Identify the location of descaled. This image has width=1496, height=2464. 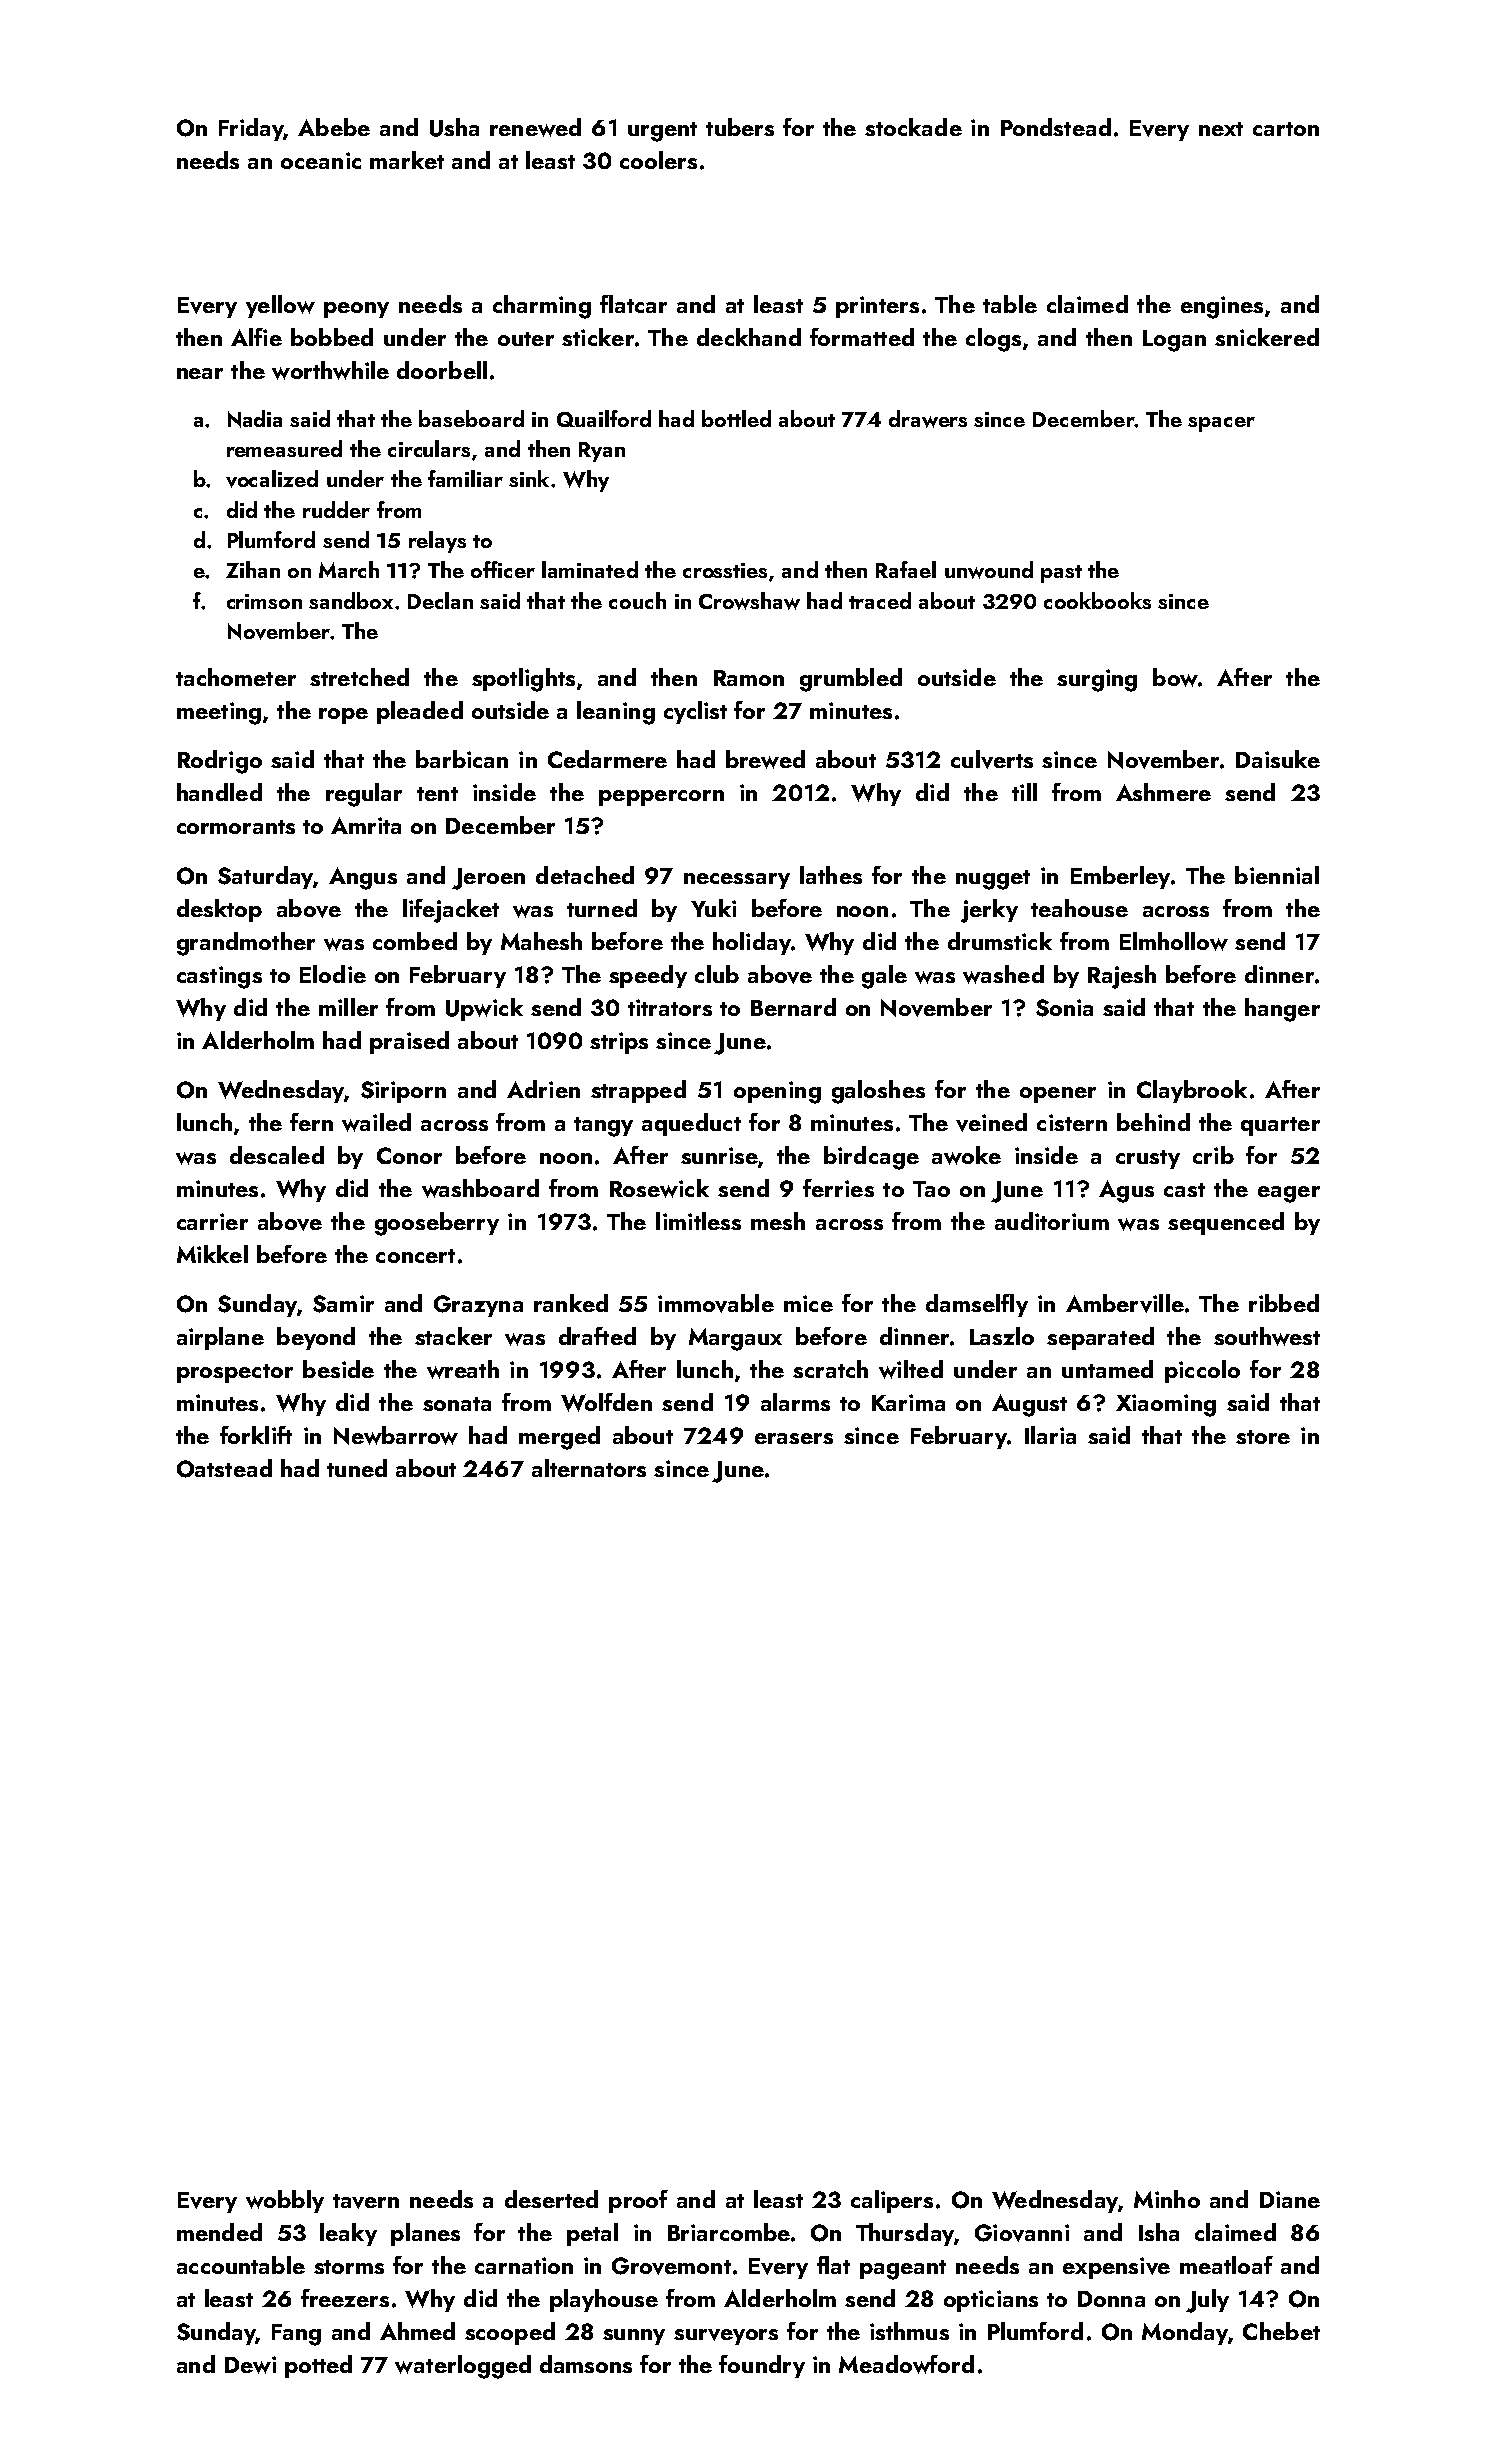
(277, 1155).
